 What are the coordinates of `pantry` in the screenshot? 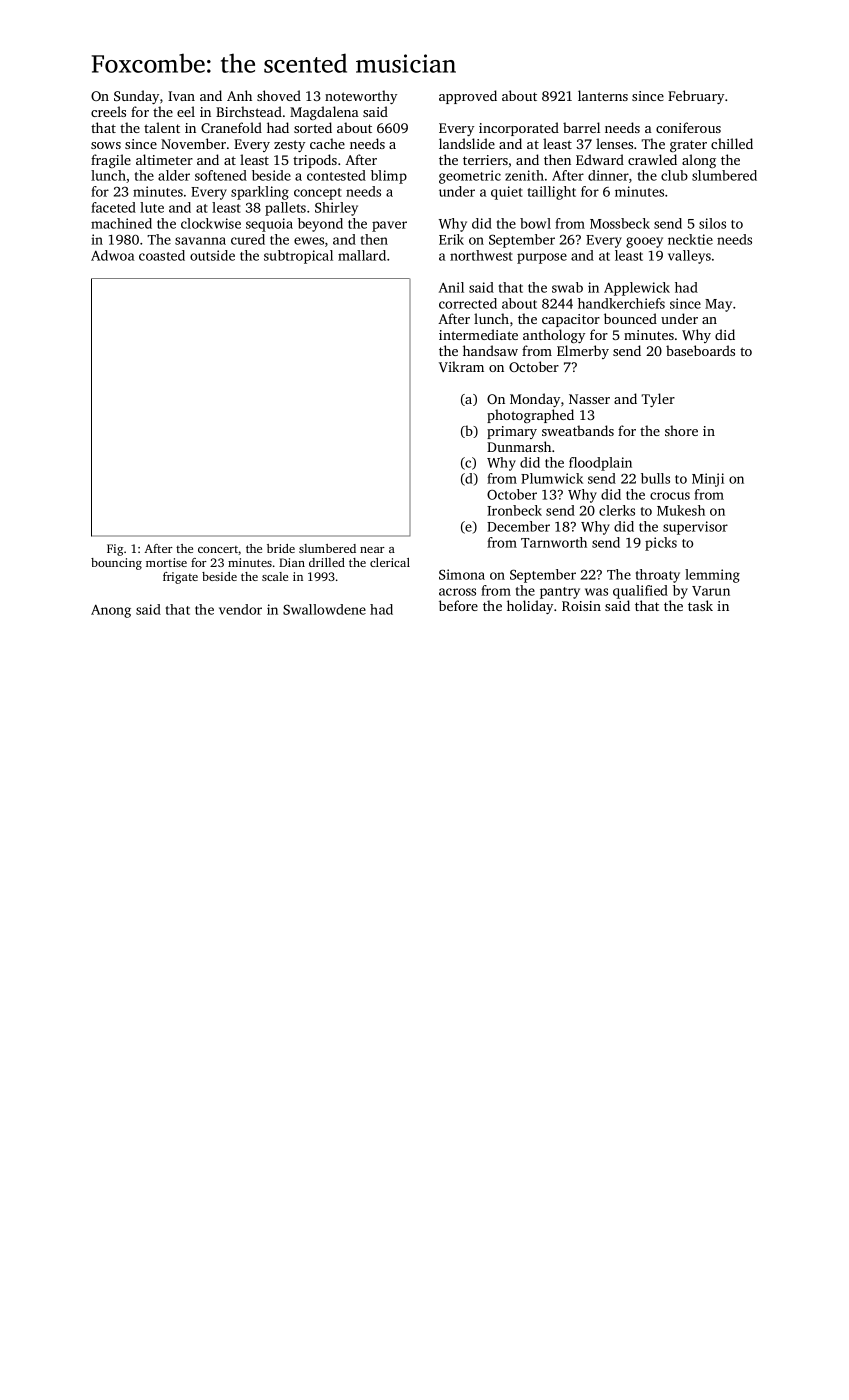 It's located at (560, 593).
